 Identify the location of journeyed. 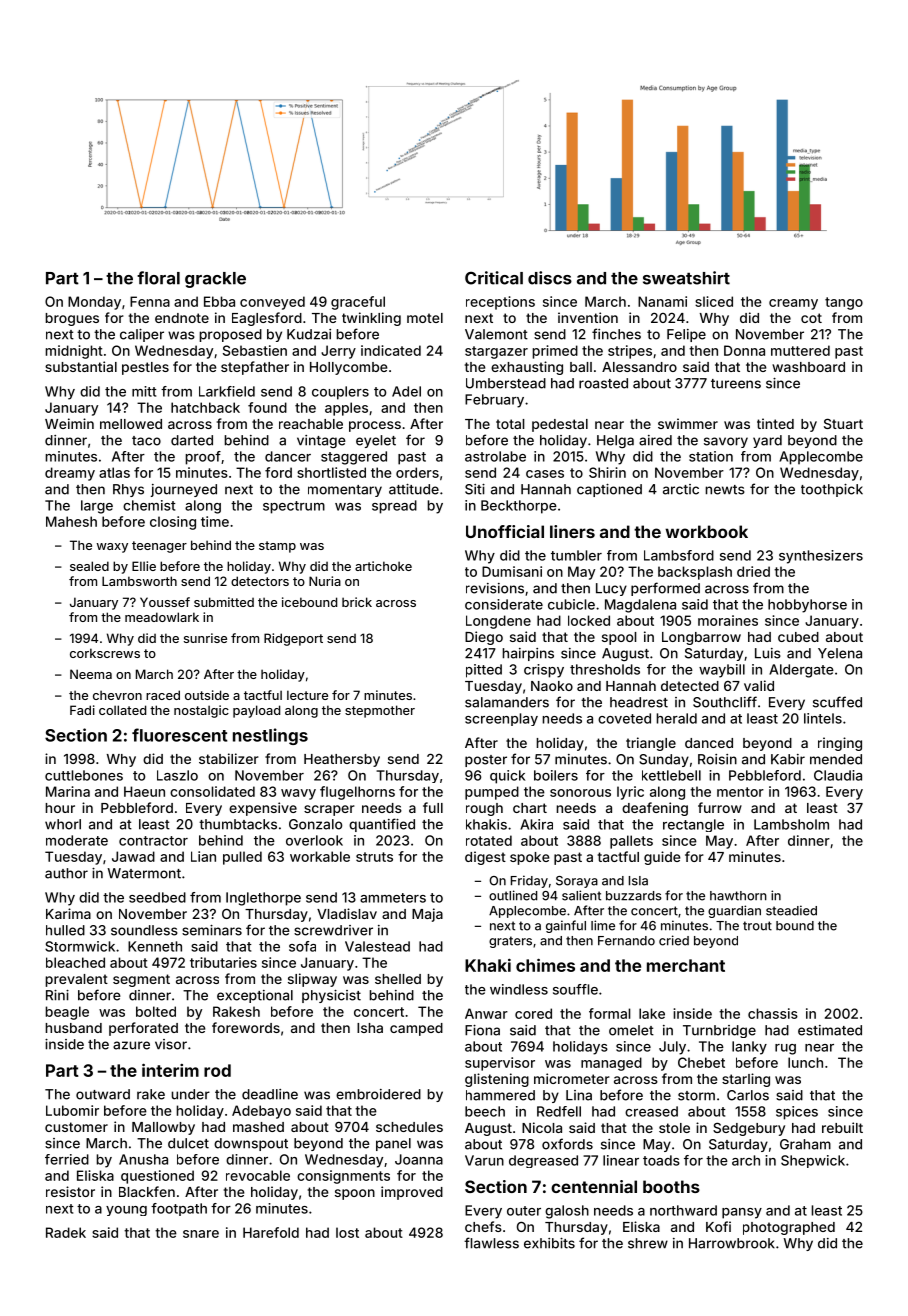
(184, 490).
